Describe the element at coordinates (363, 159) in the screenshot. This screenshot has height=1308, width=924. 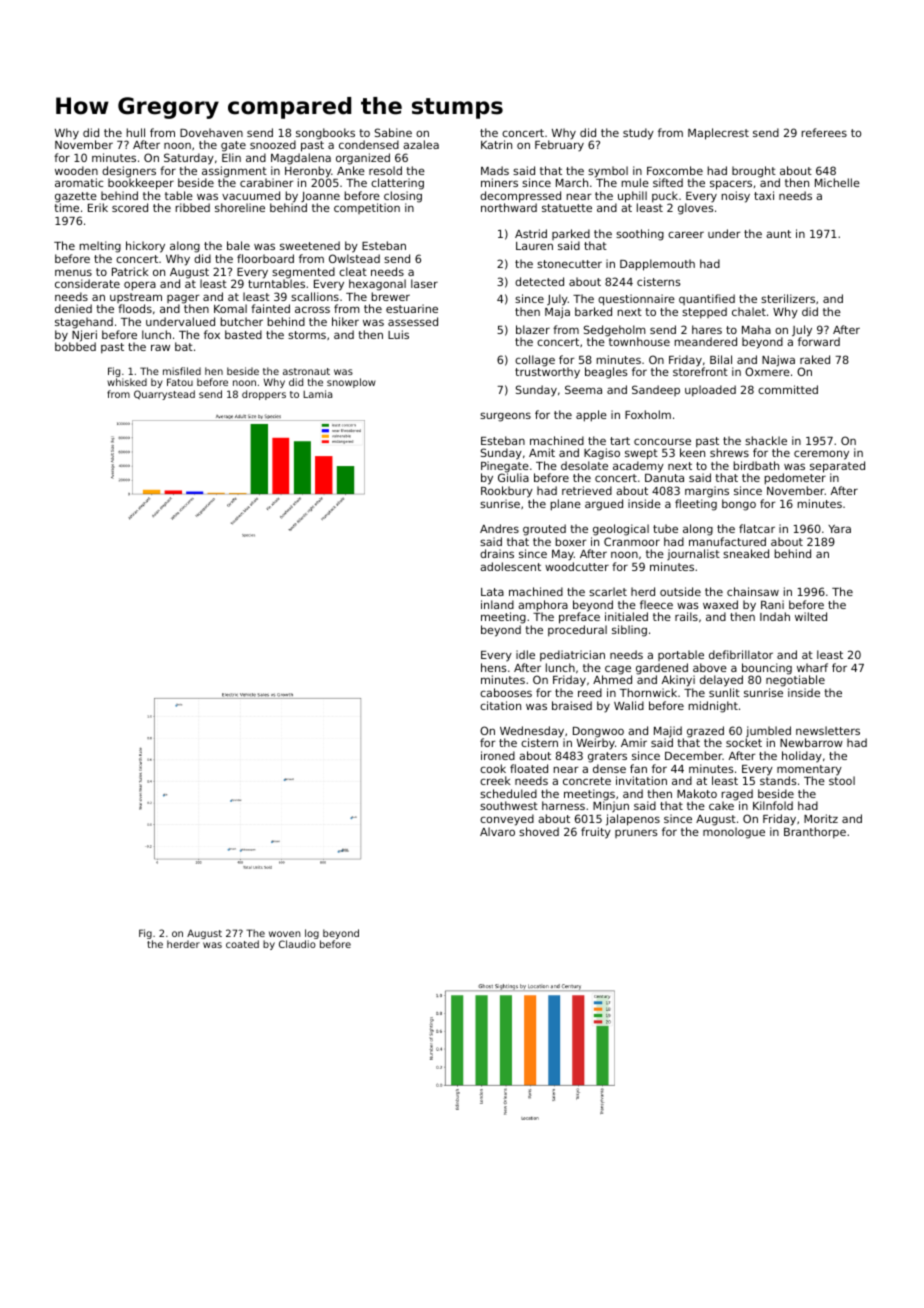
I see `organized` at that location.
